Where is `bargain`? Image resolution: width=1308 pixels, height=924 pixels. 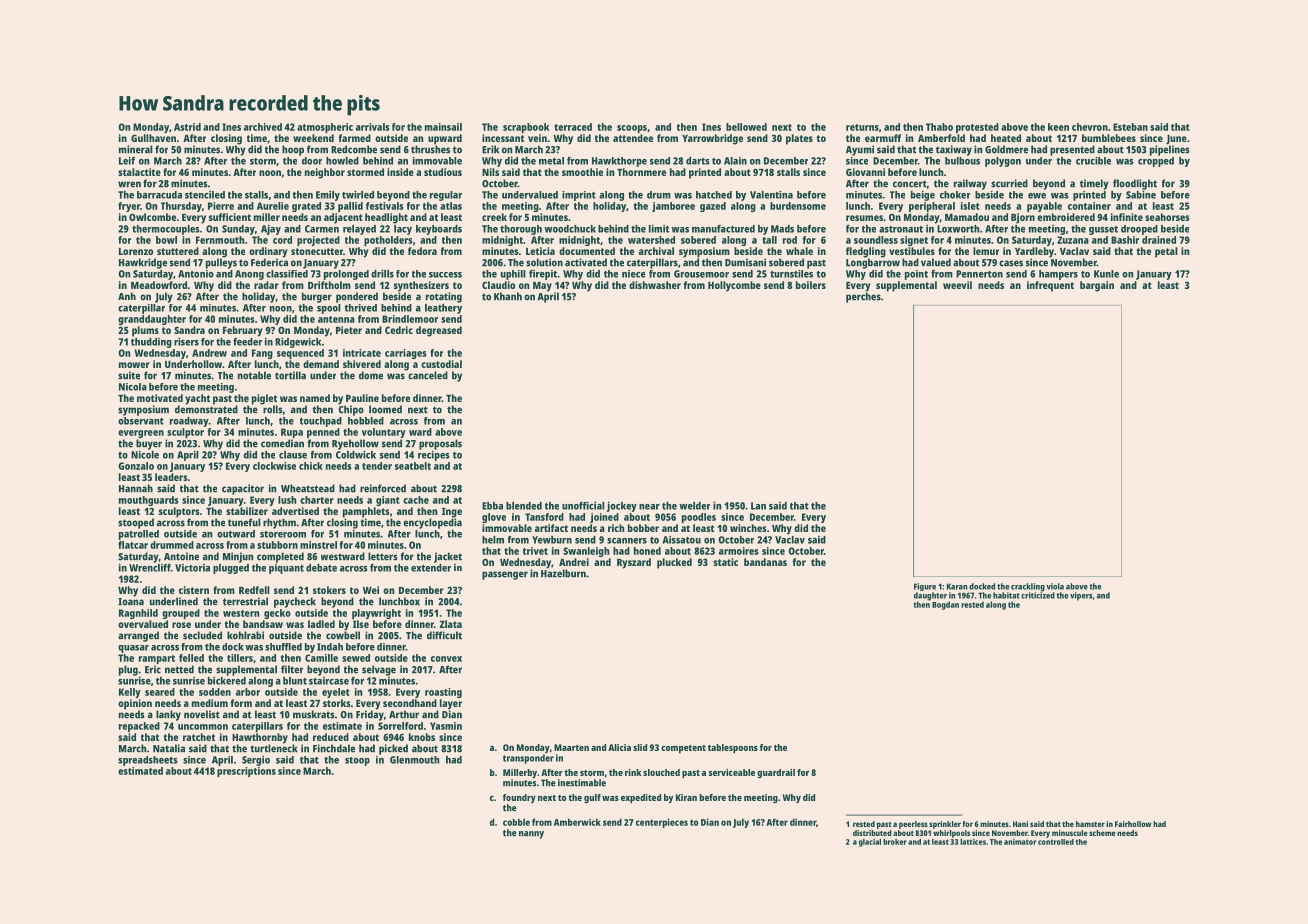 bargain is located at coordinates (1097, 286).
